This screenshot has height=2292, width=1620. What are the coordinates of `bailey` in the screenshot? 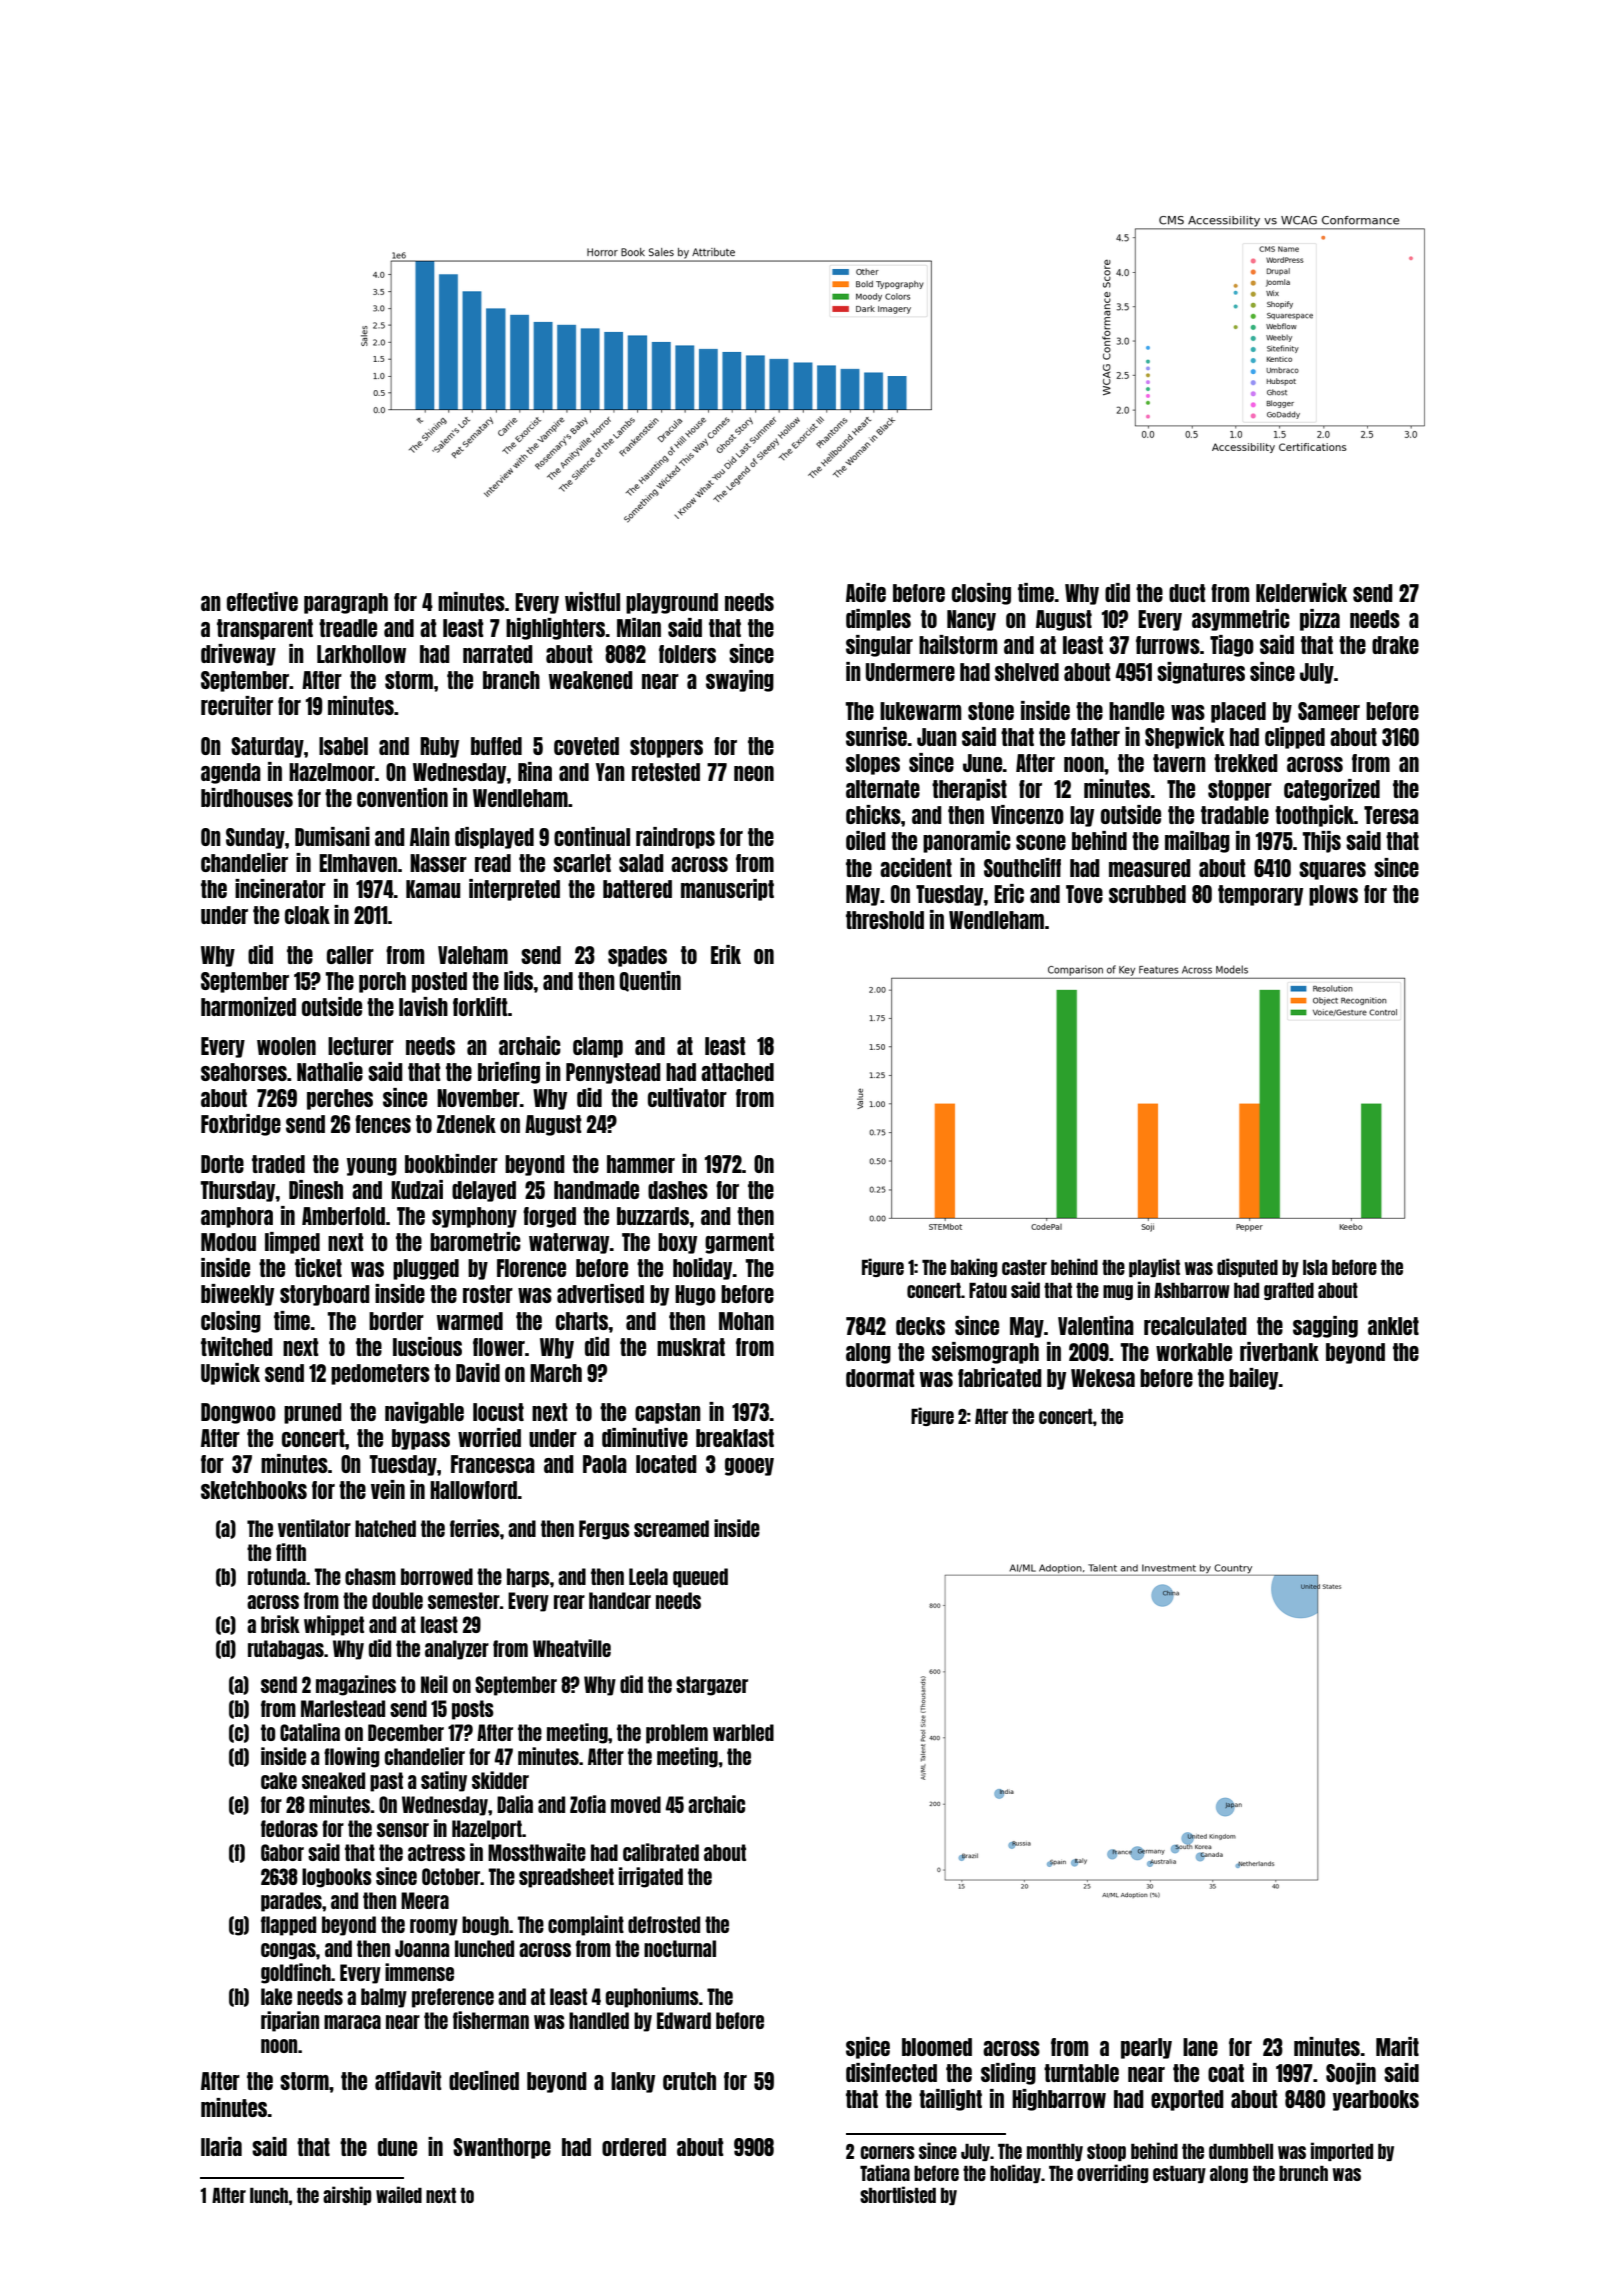 It's located at (1253, 1379).
